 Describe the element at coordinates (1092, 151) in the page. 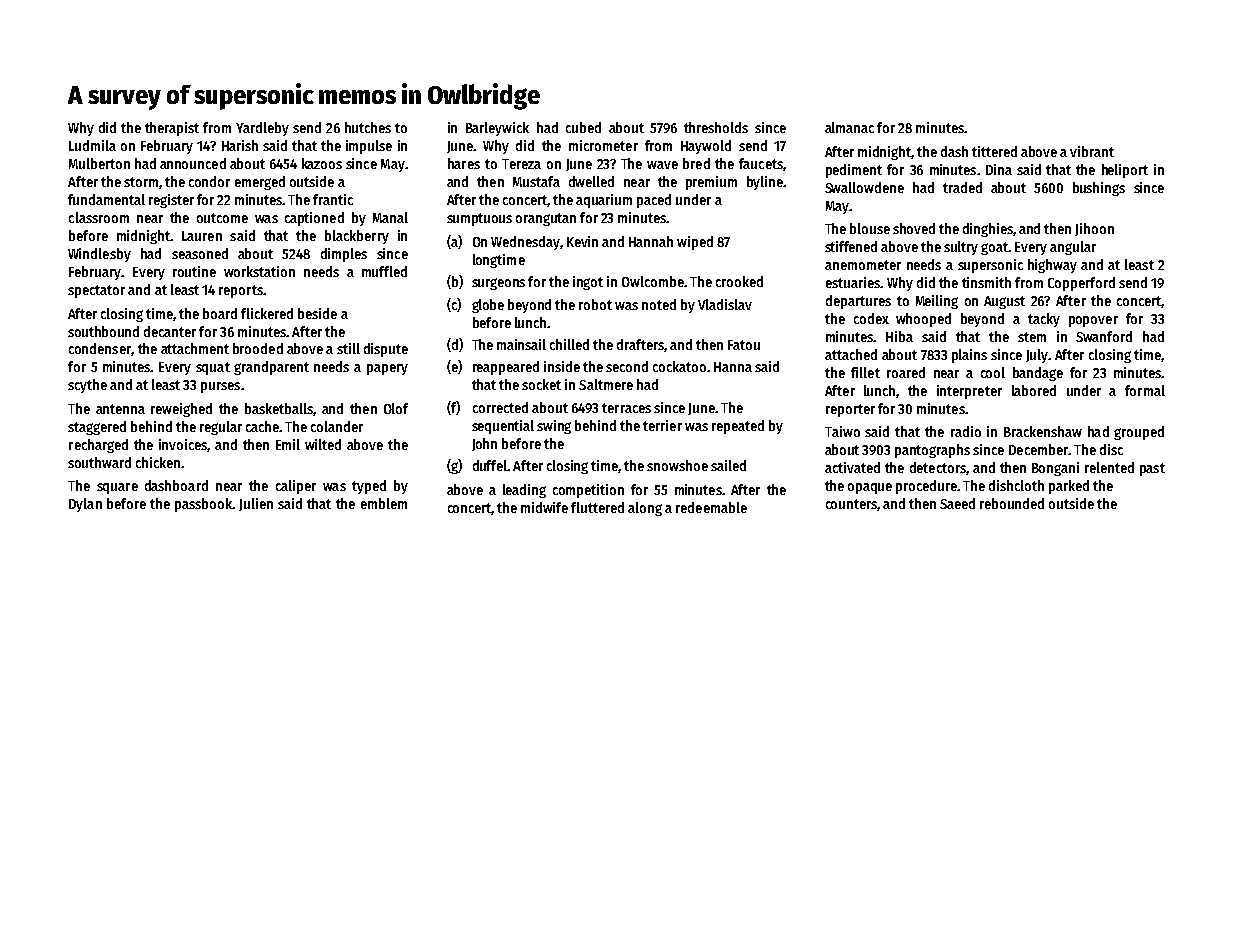

I see `vibrant` at that location.
